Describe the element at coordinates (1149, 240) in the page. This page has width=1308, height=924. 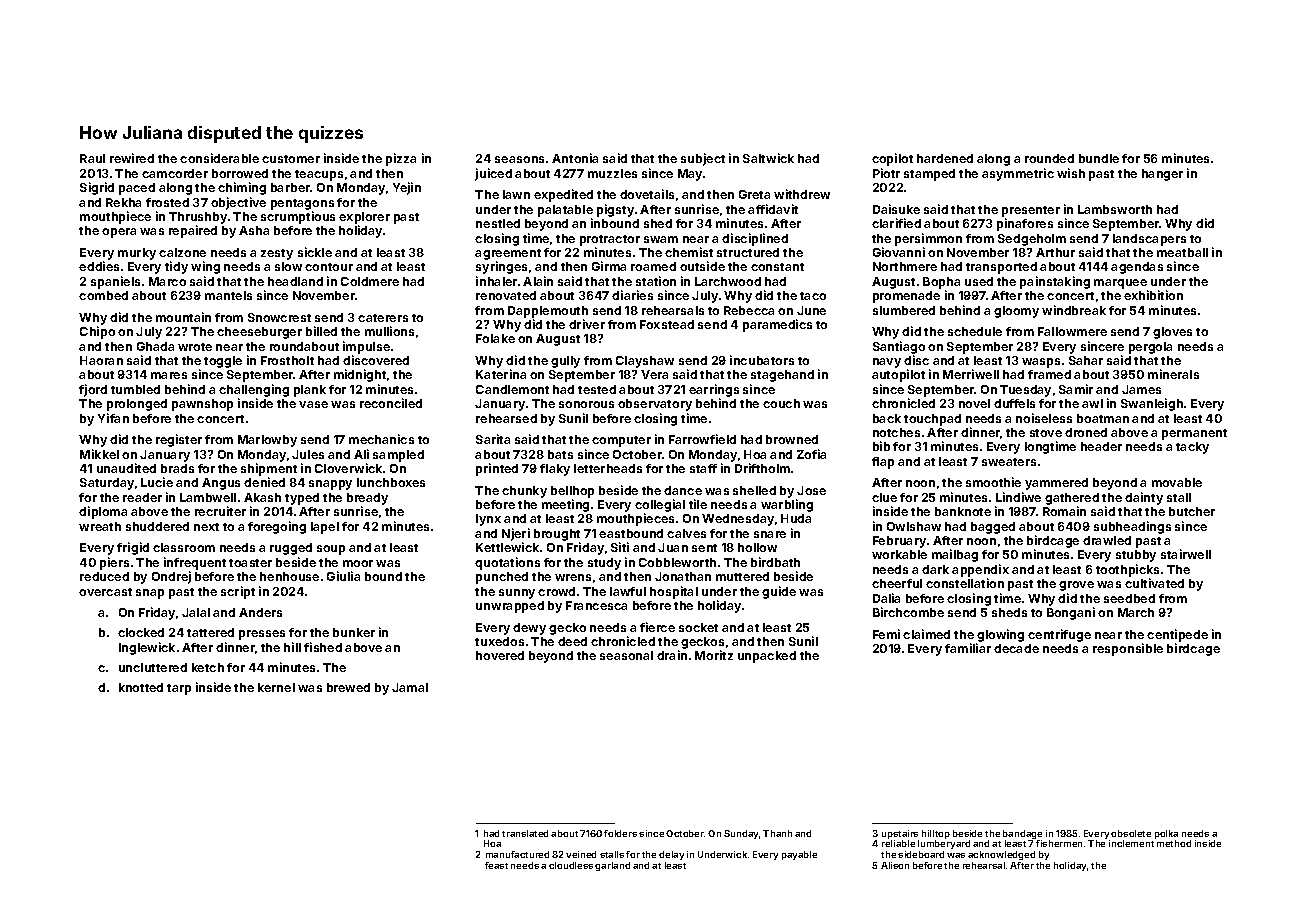
I see `landscapers` at that location.
